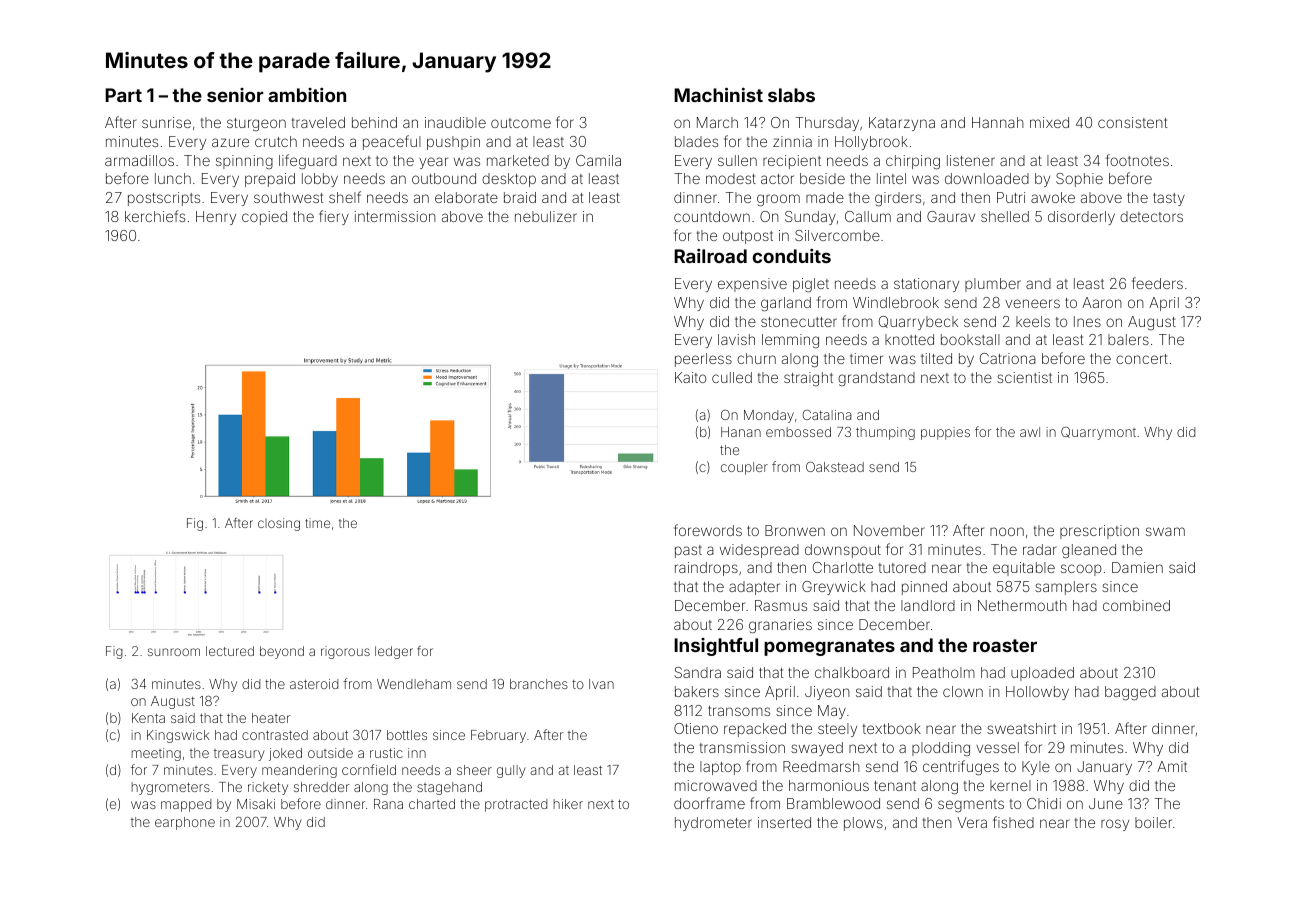 The height and width of the screenshot is (924, 1308). What do you see at coordinates (690, 377) in the screenshot?
I see `Kaito` at bounding box center [690, 377].
